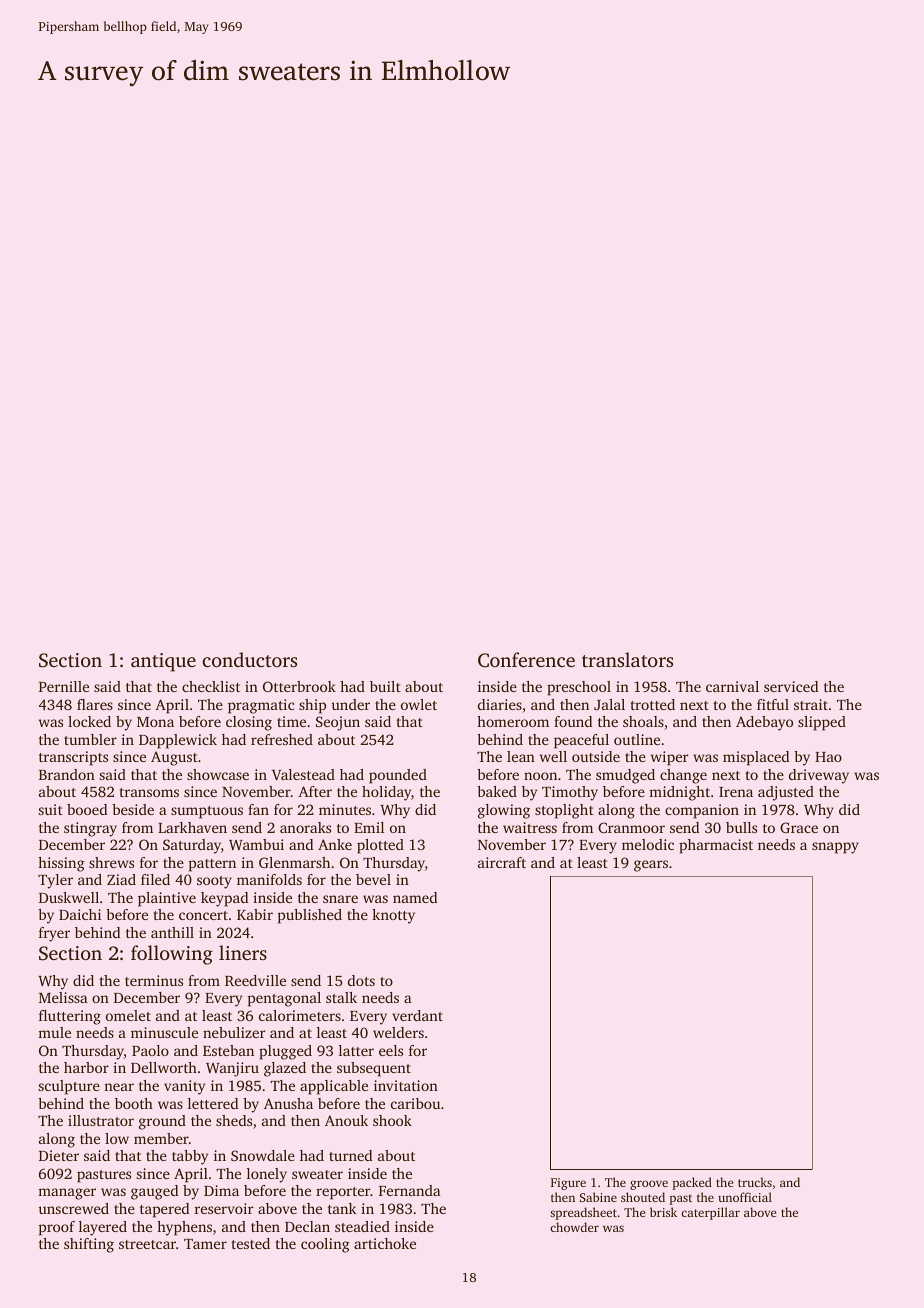  What do you see at coordinates (54, 1032) in the screenshot?
I see `mule` at bounding box center [54, 1032].
